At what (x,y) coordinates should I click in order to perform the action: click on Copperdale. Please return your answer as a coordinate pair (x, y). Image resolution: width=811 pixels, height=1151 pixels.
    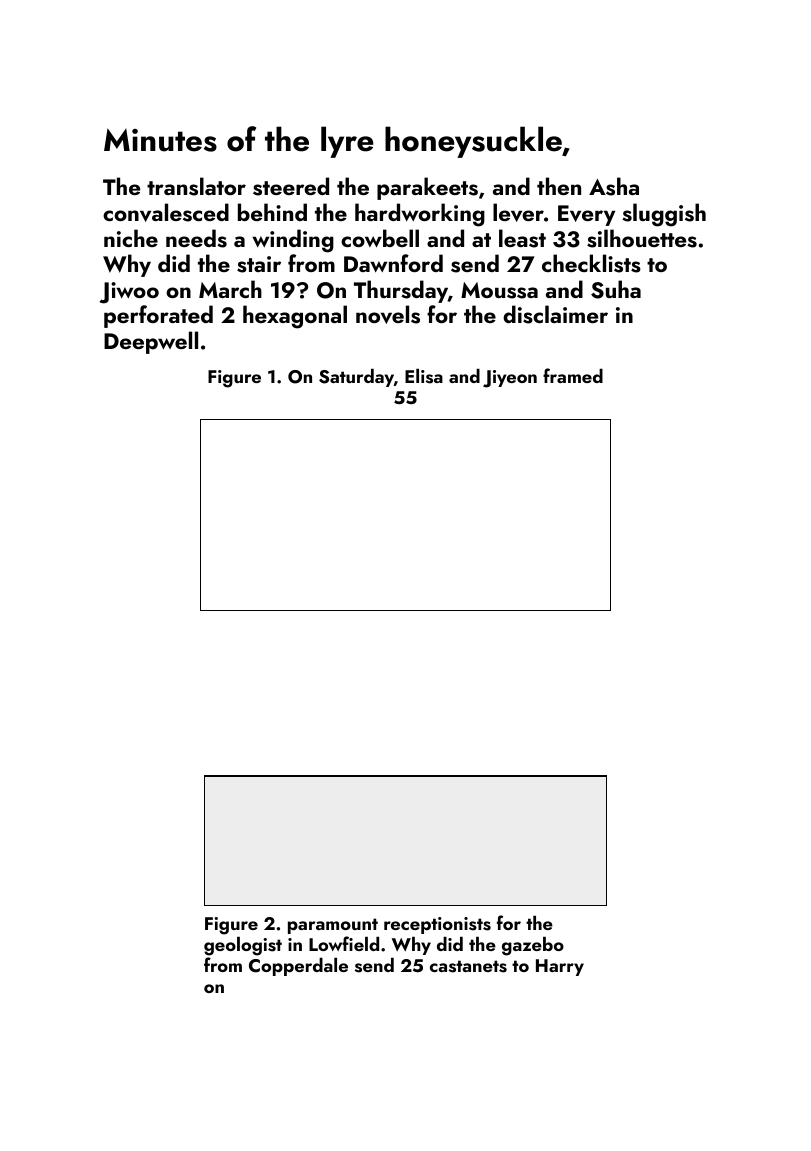
    Looking at the image, I should click on (298, 967).
